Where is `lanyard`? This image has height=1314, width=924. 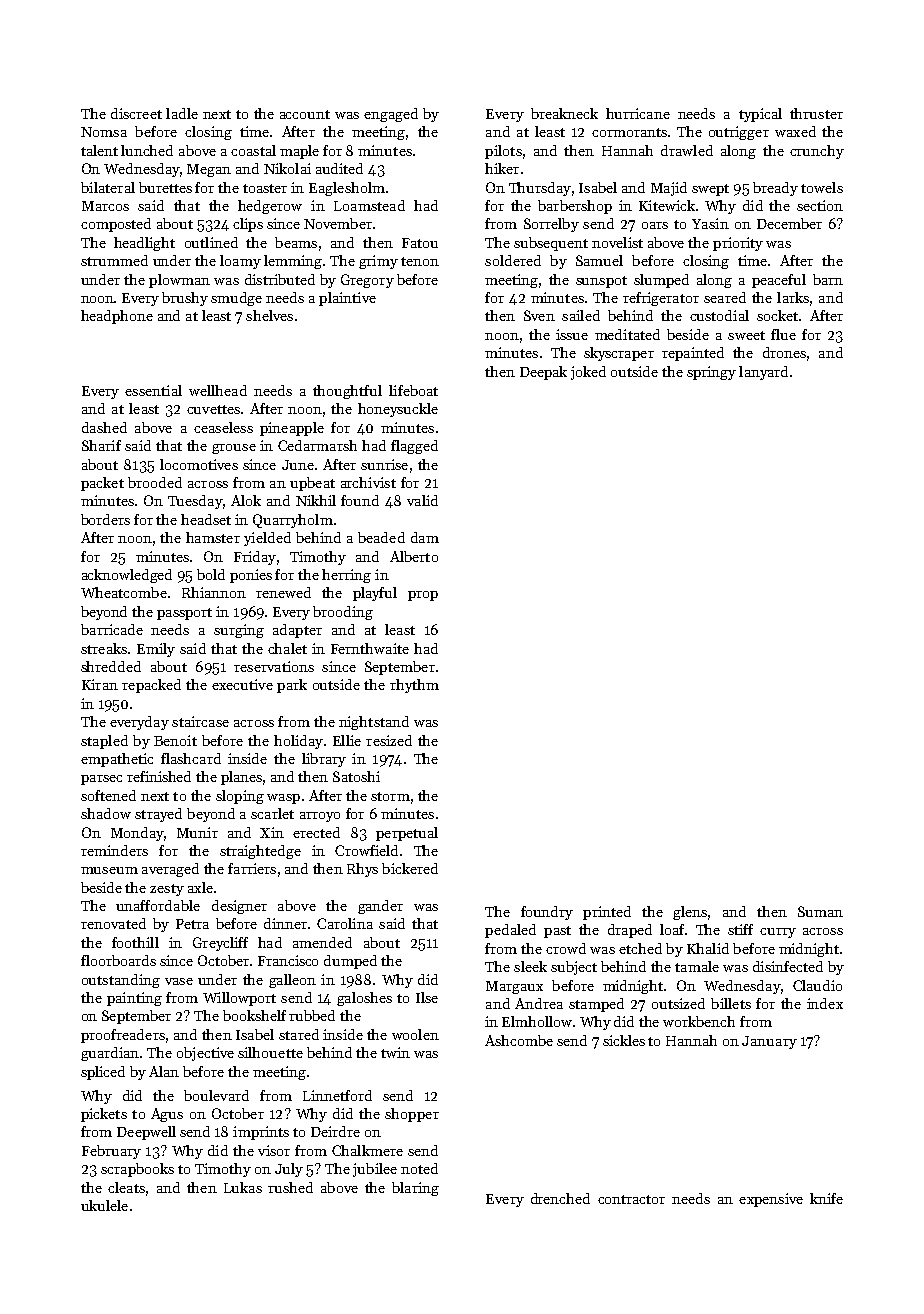
lanyard is located at coordinates (763, 373).
